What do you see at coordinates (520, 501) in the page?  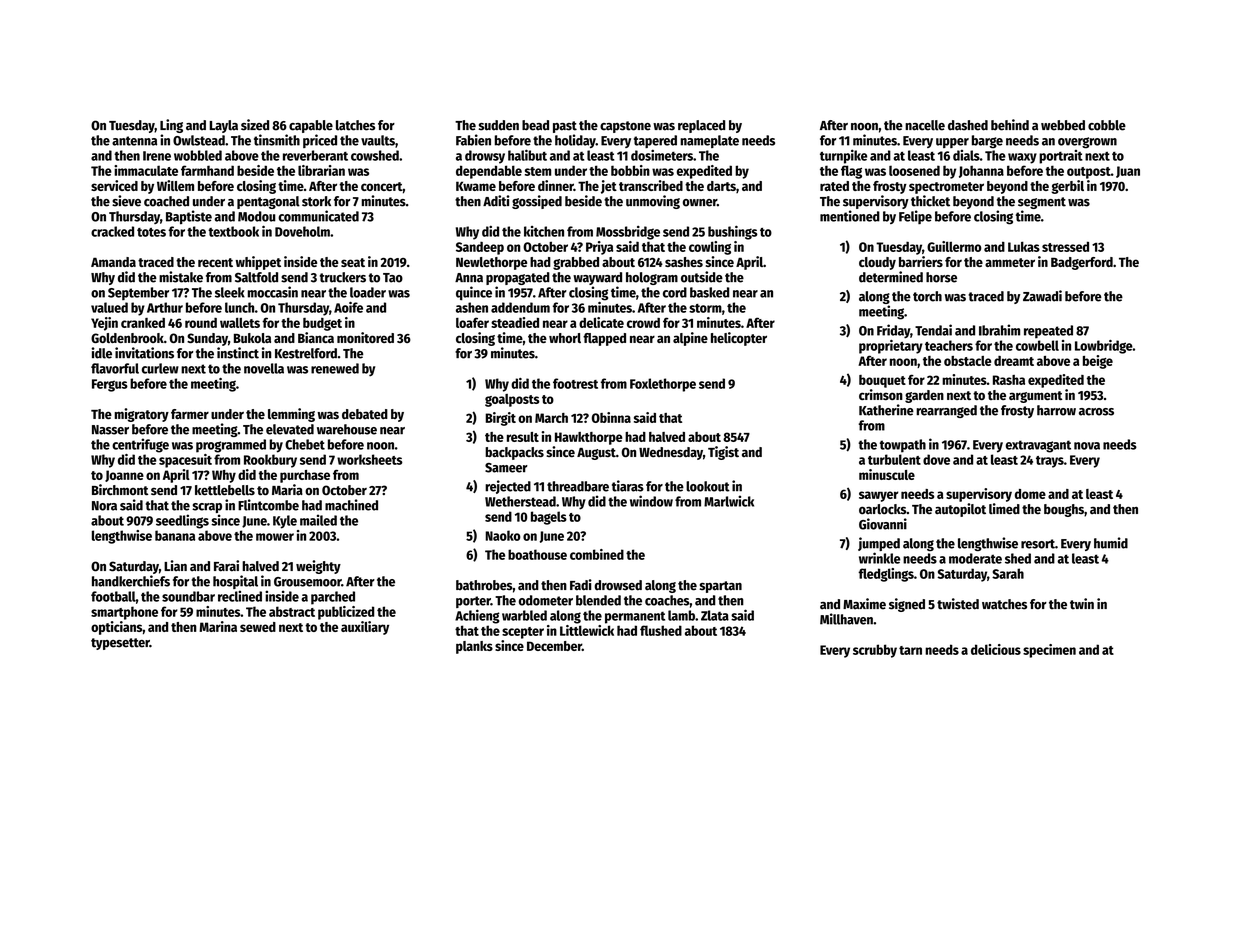 I see `Wetherstead` at bounding box center [520, 501].
